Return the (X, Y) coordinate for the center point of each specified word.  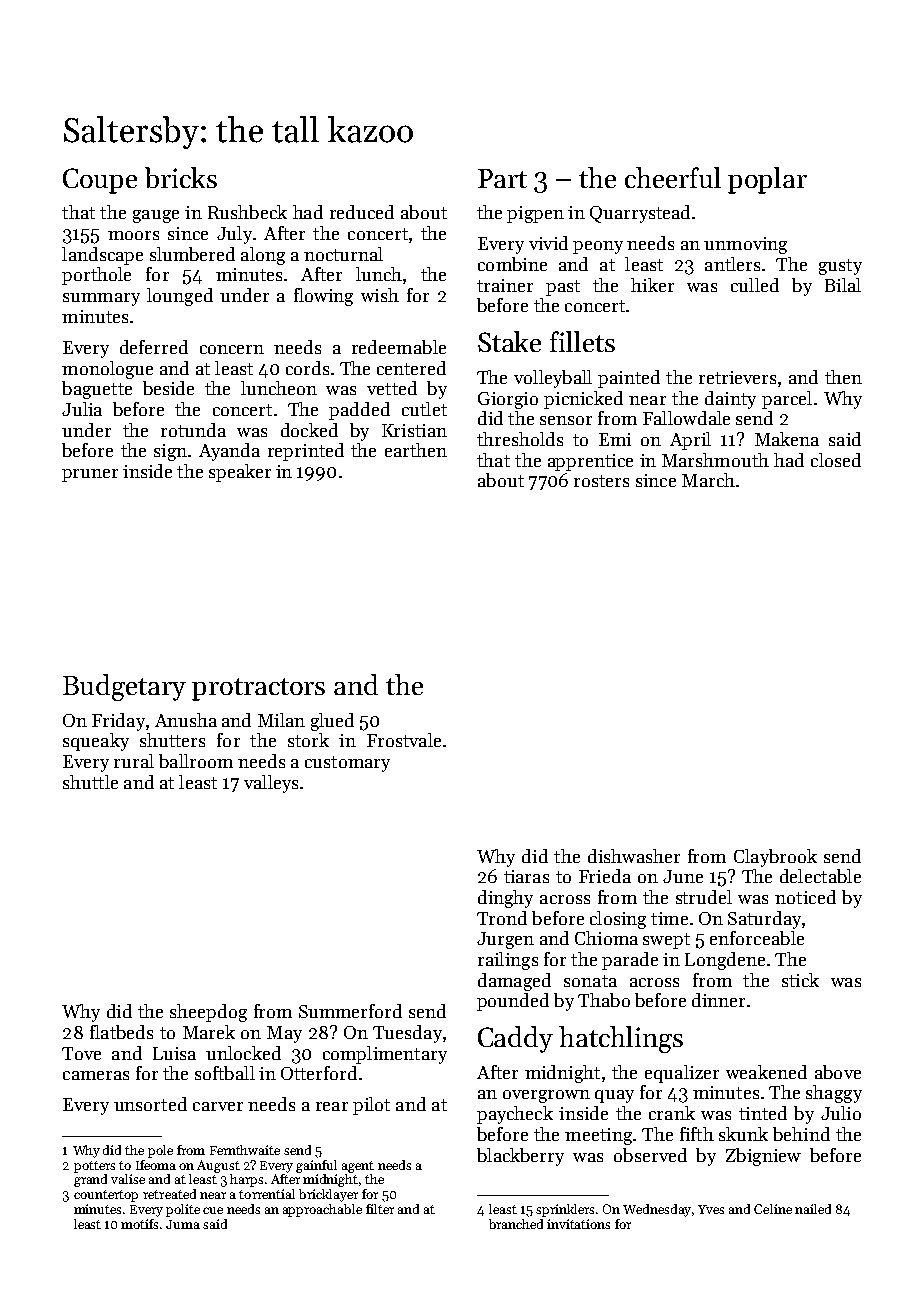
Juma (183, 1224)
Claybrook (775, 858)
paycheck (515, 1115)
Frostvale (404, 740)
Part (502, 178)
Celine (773, 1209)
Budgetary (124, 687)
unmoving (745, 245)
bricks (181, 177)
